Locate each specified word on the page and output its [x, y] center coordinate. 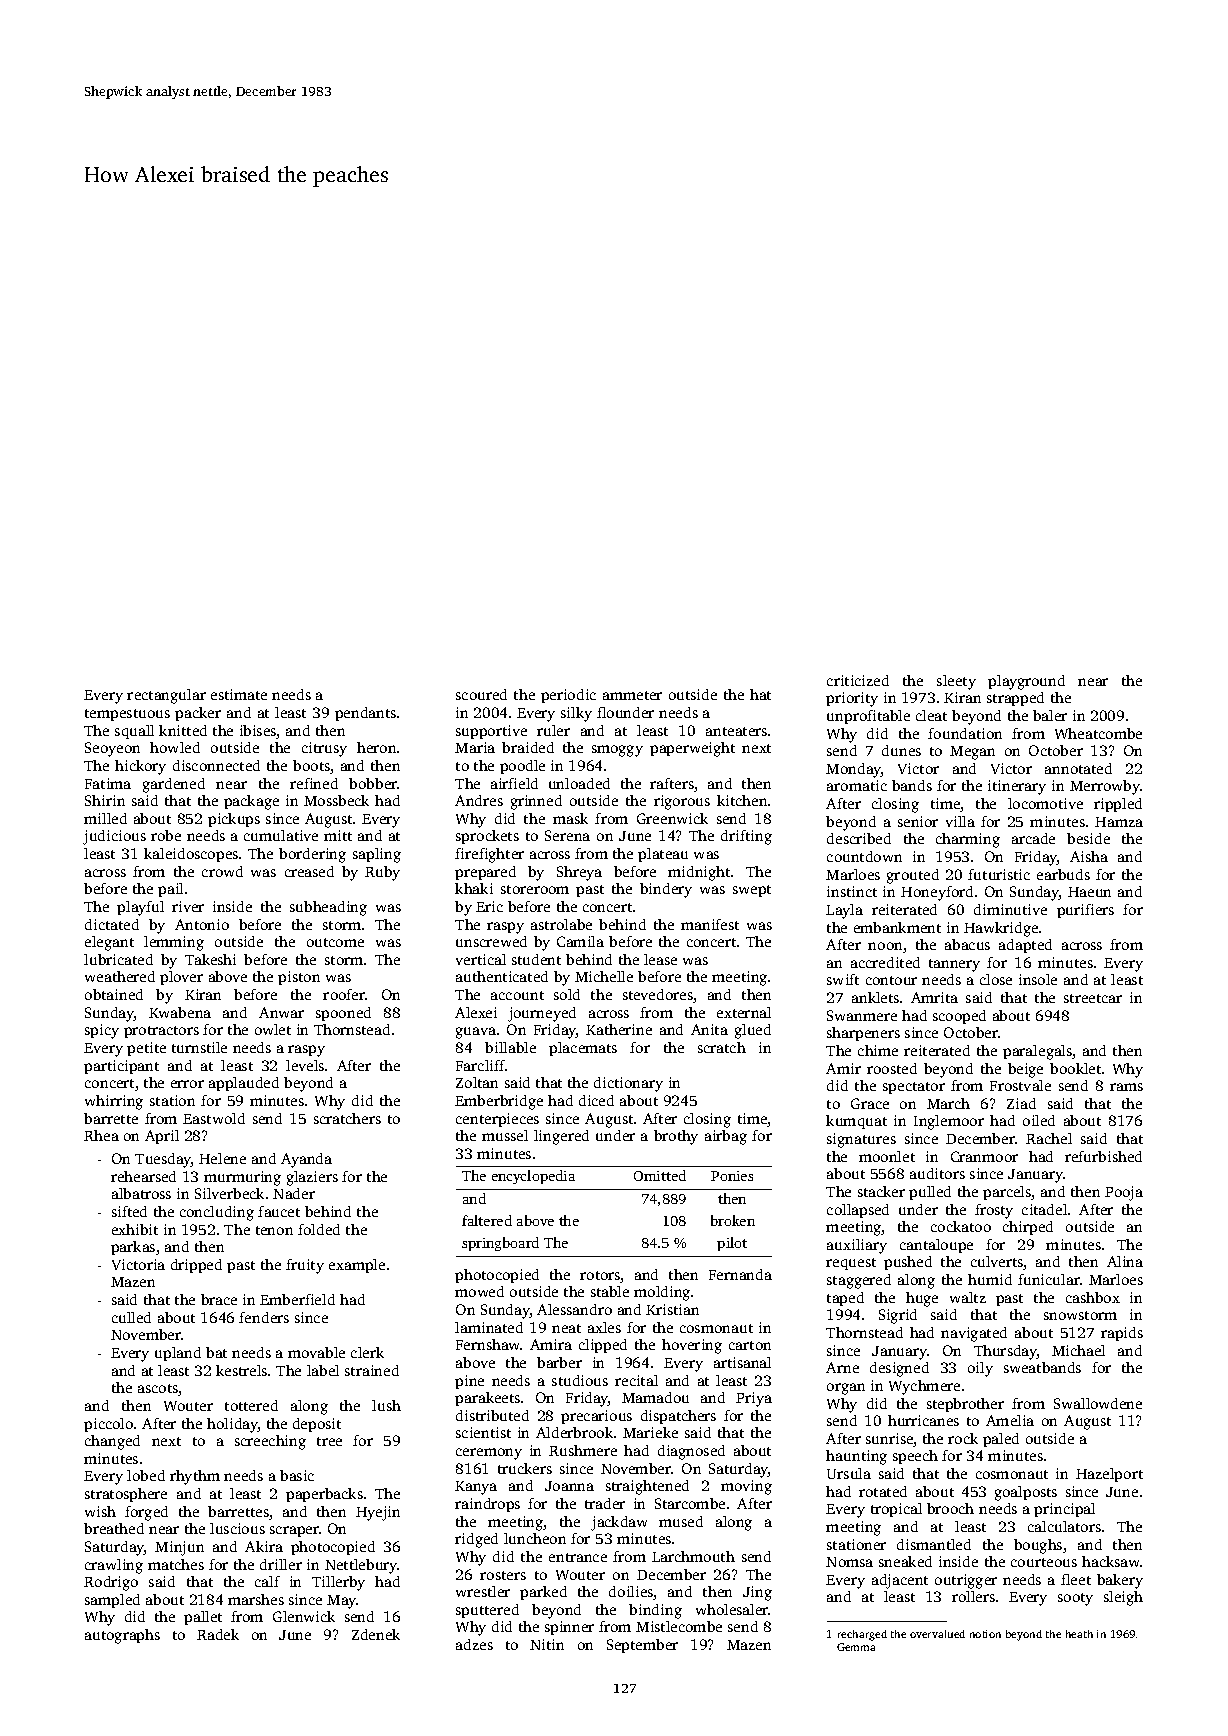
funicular [1049, 1279]
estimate [239, 694]
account [517, 995]
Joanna [569, 1486]
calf [267, 1581]
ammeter [632, 695]
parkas [133, 1248]
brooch [950, 1508]
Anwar [281, 1012]
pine [469, 1382]
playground [1026, 682]
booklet [1075, 1068]
